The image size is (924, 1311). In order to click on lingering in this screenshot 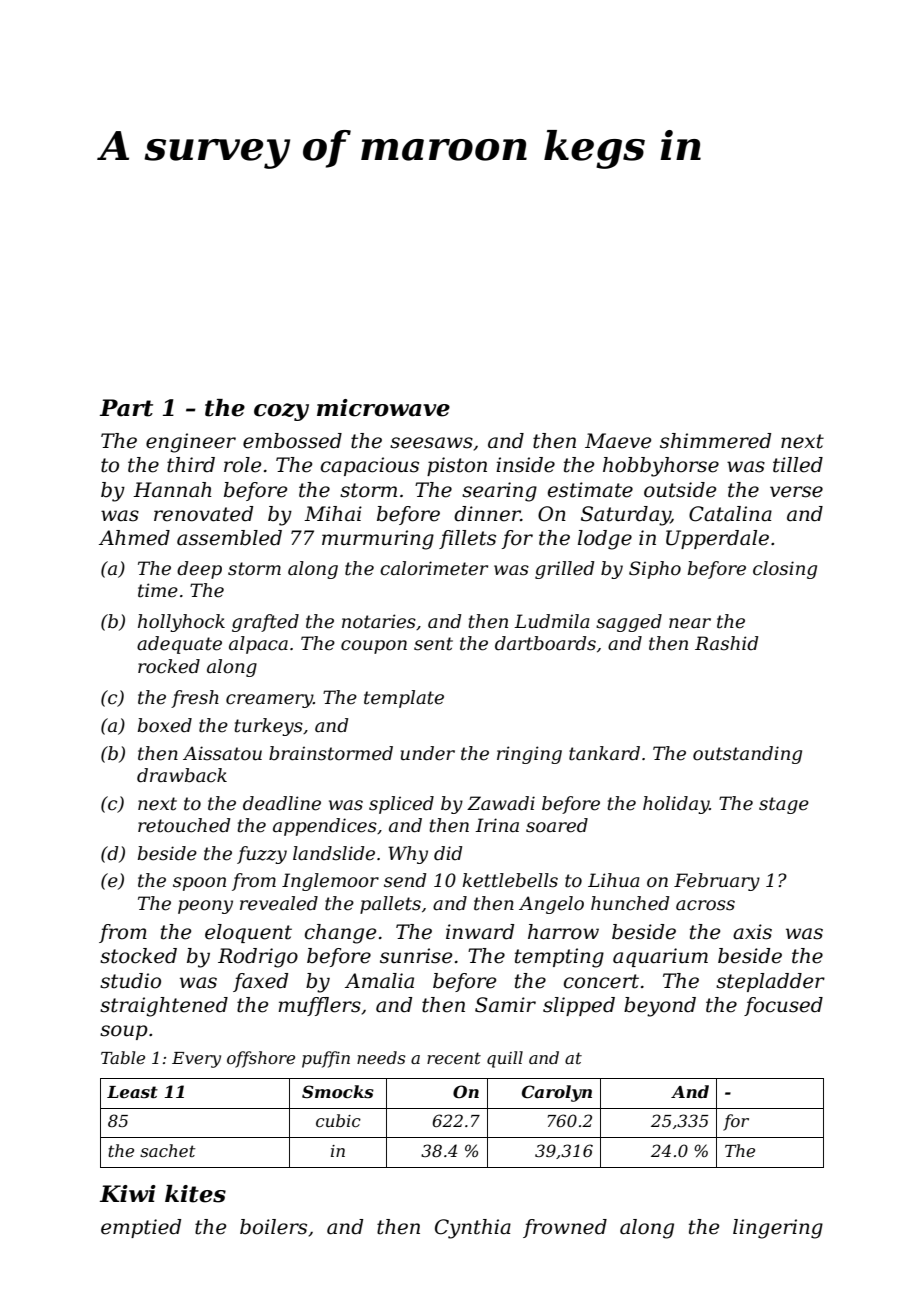, I will do `click(778, 1229)`.
